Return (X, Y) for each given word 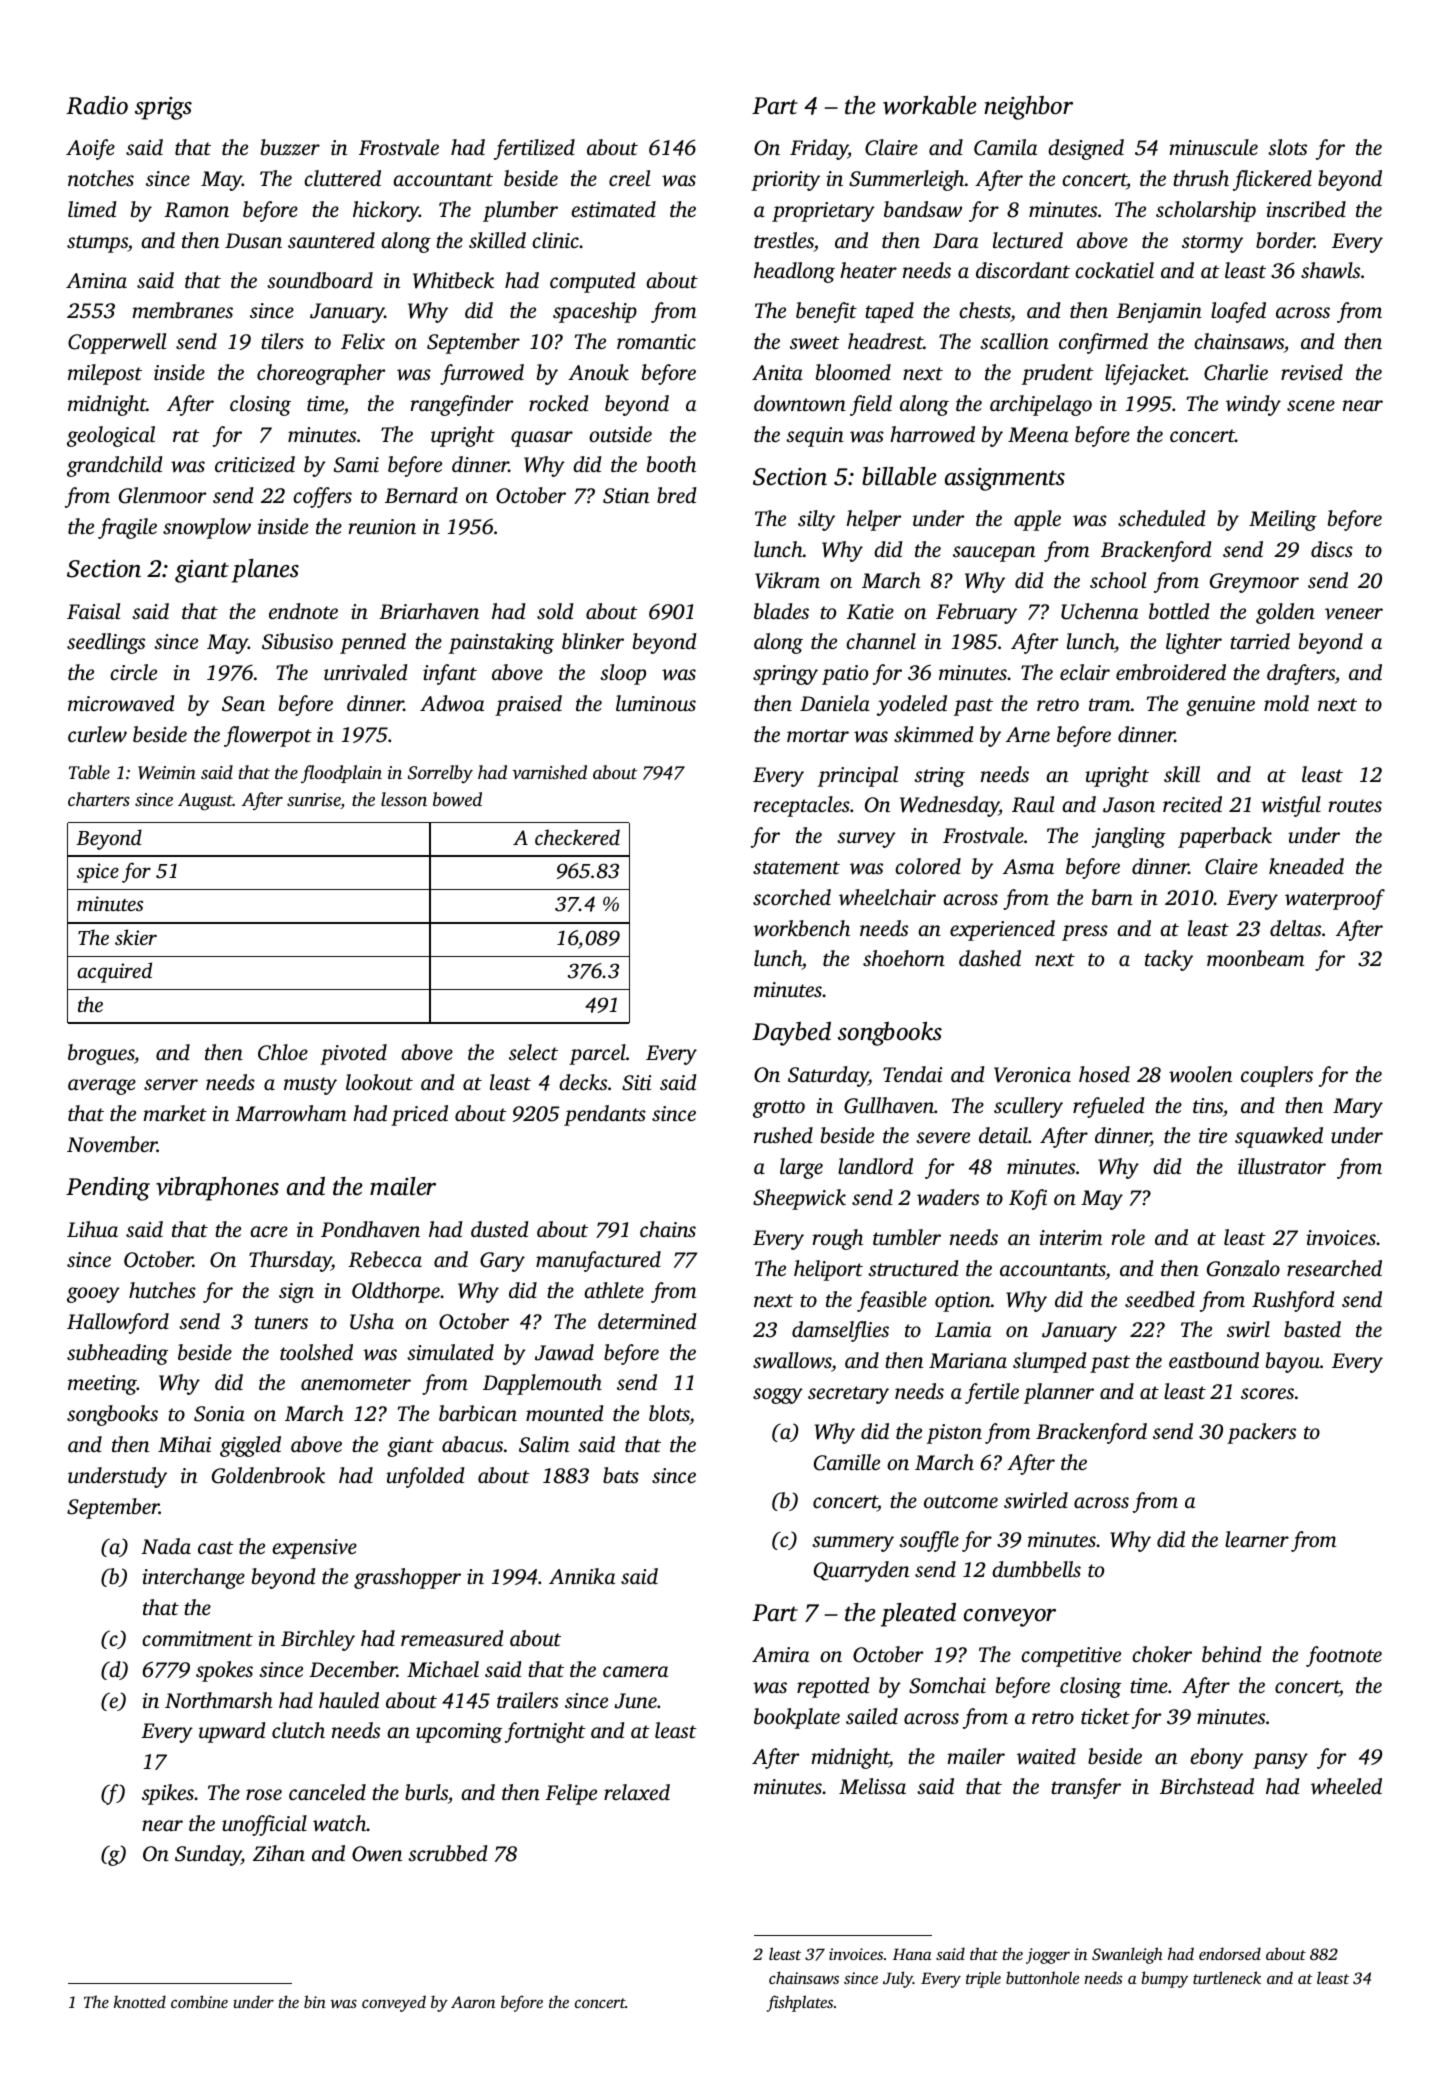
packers (1261, 1433)
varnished (549, 772)
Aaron (473, 2002)
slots (1287, 147)
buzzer (290, 147)
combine (199, 2001)
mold (1286, 703)
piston (954, 1434)
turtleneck (1227, 1977)
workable (930, 105)
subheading (117, 1354)
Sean (243, 704)
